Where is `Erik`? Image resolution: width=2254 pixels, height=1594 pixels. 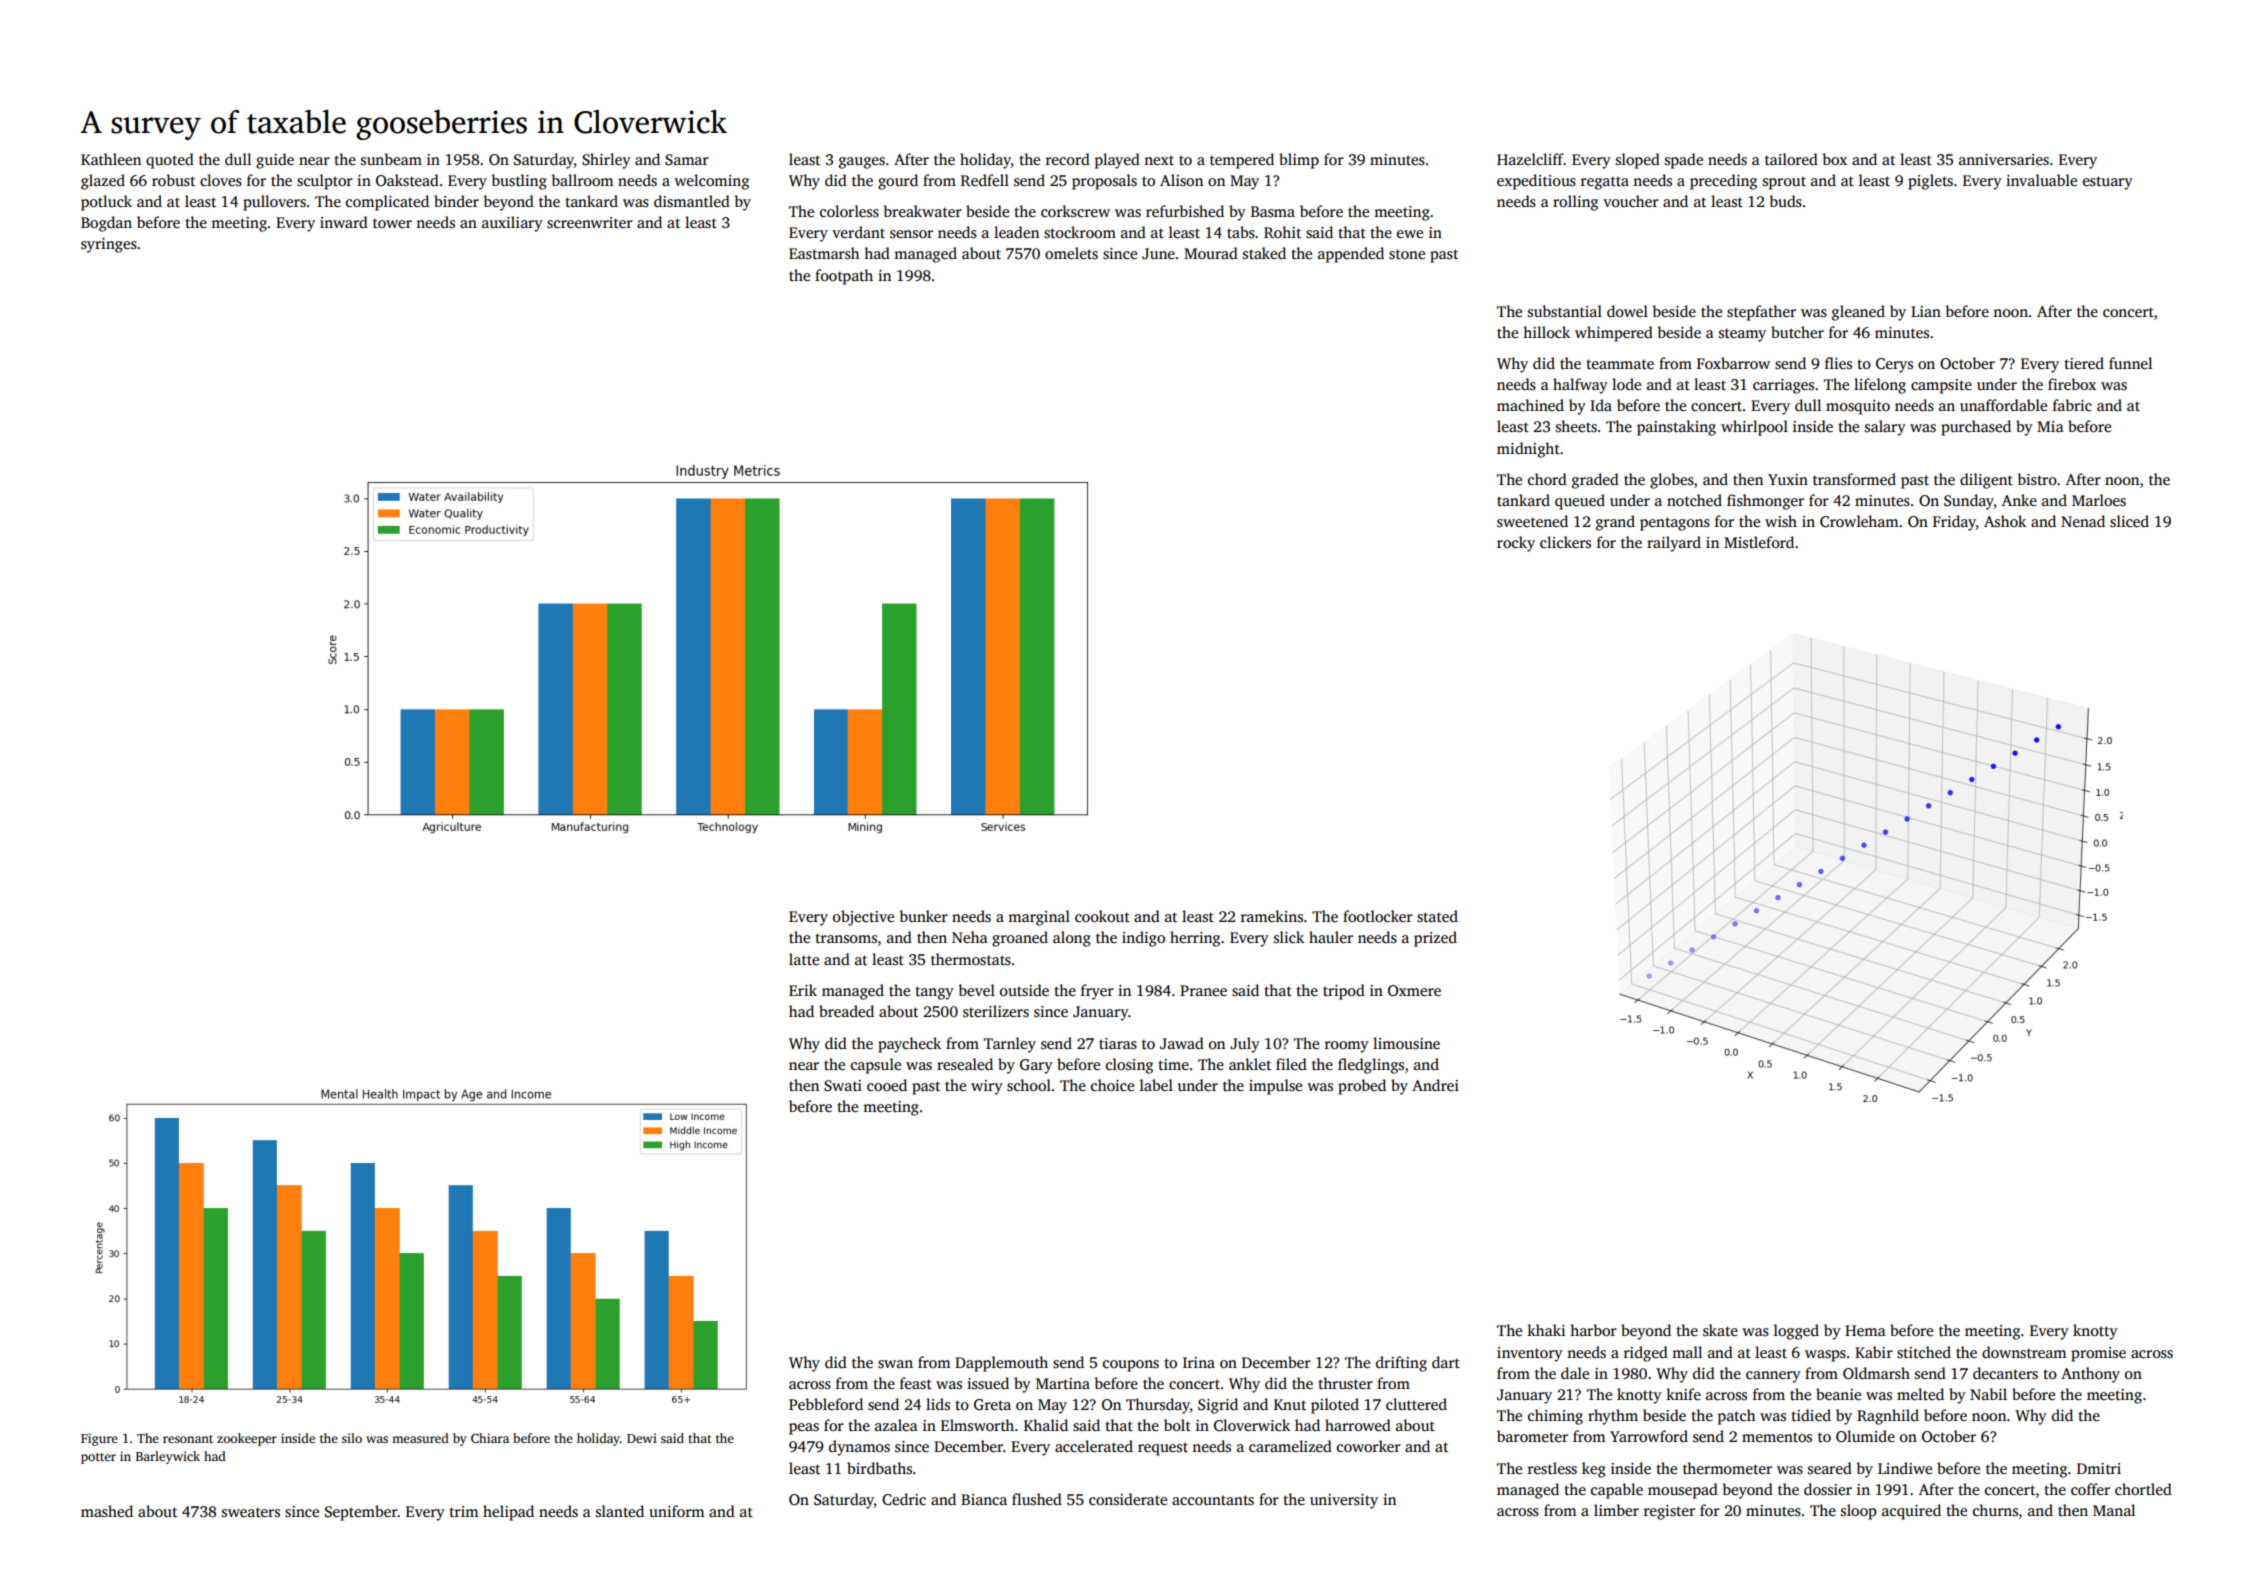
Erik is located at coordinates (803, 990).
